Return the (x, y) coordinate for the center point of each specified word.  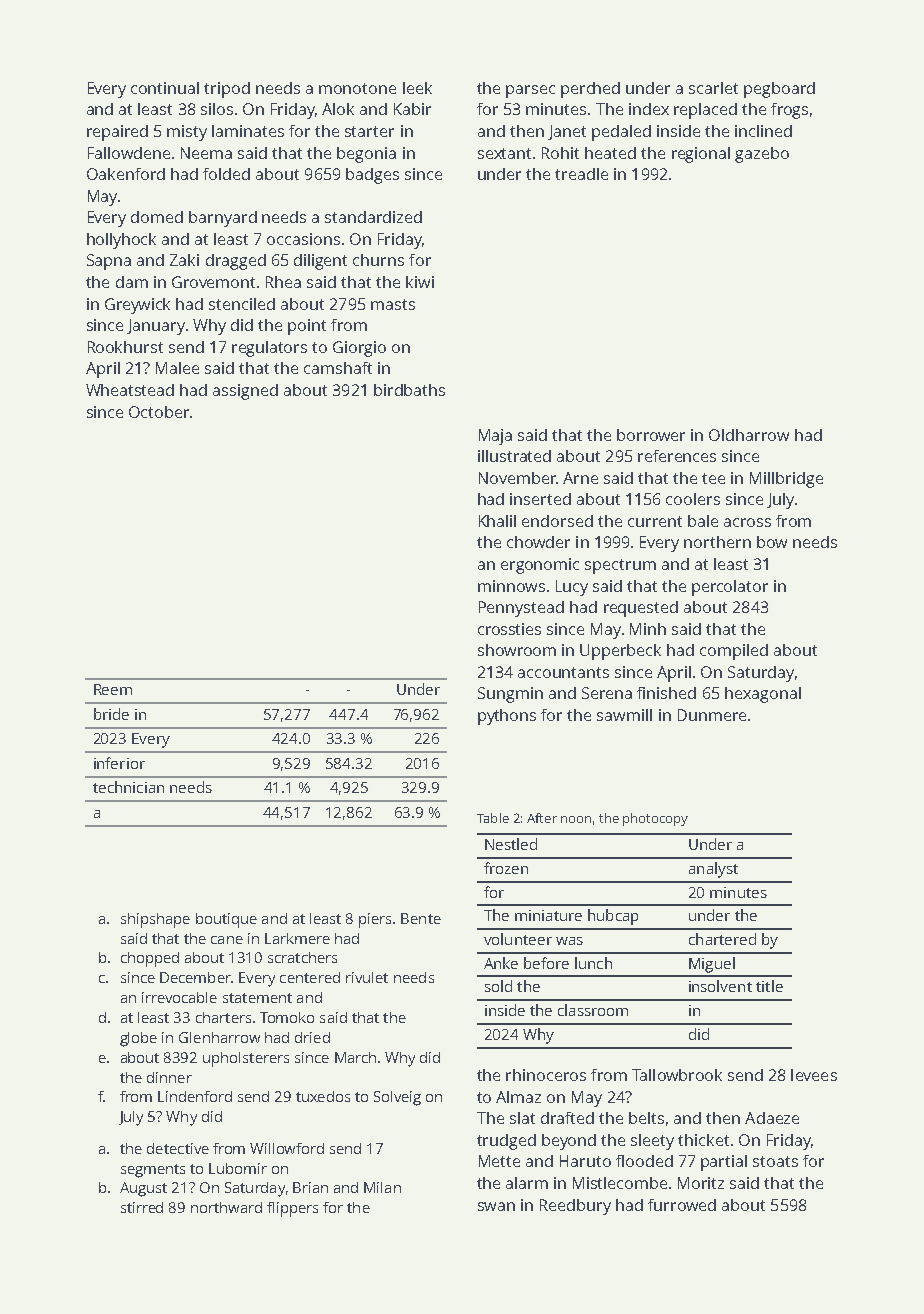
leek (417, 88)
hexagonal (763, 695)
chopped (150, 959)
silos (217, 109)
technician (128, 787)
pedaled (621, 133)
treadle (581, 174)
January (156, 327)
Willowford (287, 1148)
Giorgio (359, 349)
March (355, 1057)
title (769, 986)
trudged (506, 1142)
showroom (517, 650)
